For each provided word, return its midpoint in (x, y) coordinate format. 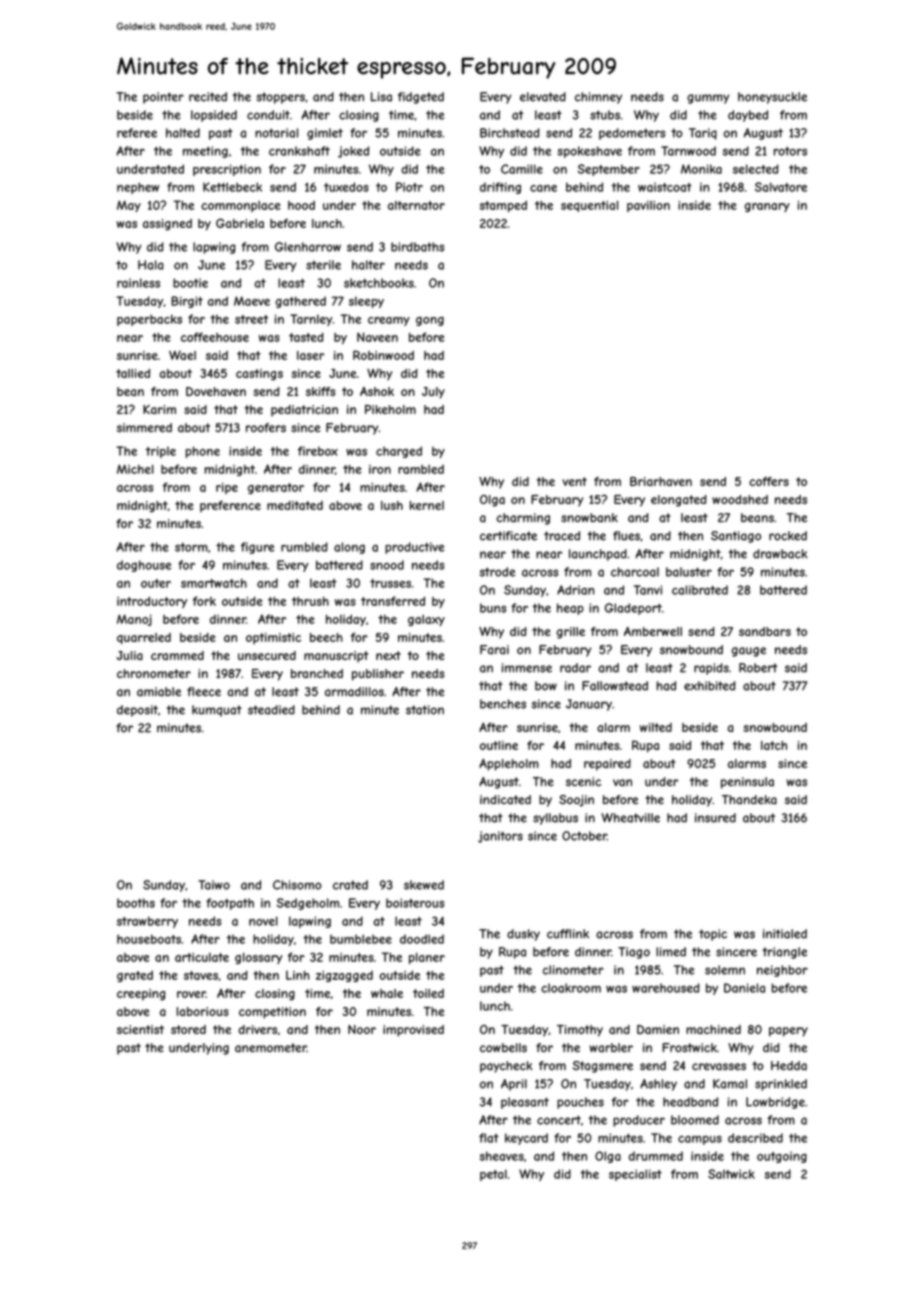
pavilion (648, 206)
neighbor (782, 971)
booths (136, 903)
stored (188, 1029)
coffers (769, 481)
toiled (428, 993)
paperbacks (149, 320)
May (129, 206)
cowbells (503, 1047)
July (433, 393)
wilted (656, 727)
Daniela (744, 988)
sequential (589, 206)
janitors (500, 837)
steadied (271, 710)
